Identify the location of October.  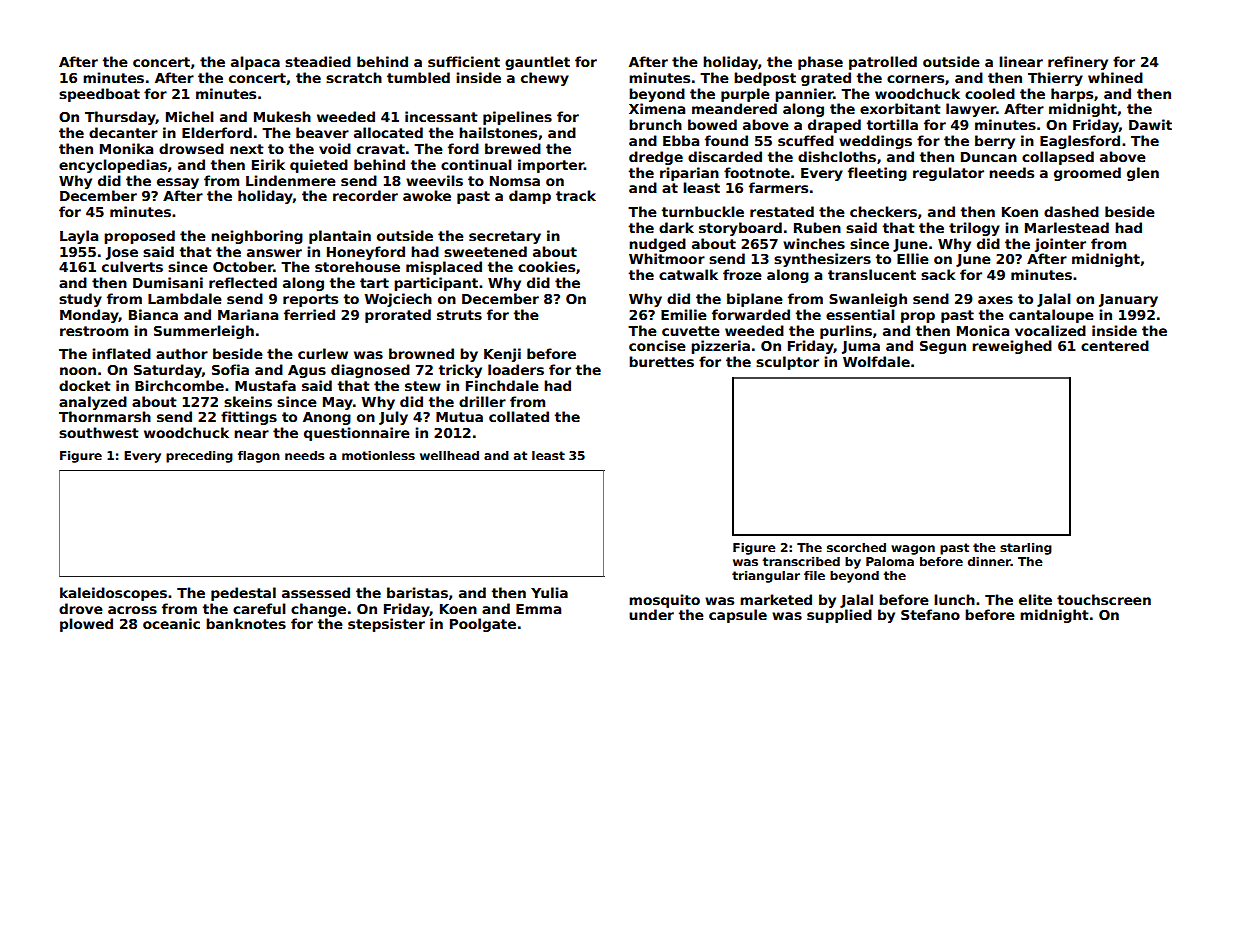
(243, 266).
